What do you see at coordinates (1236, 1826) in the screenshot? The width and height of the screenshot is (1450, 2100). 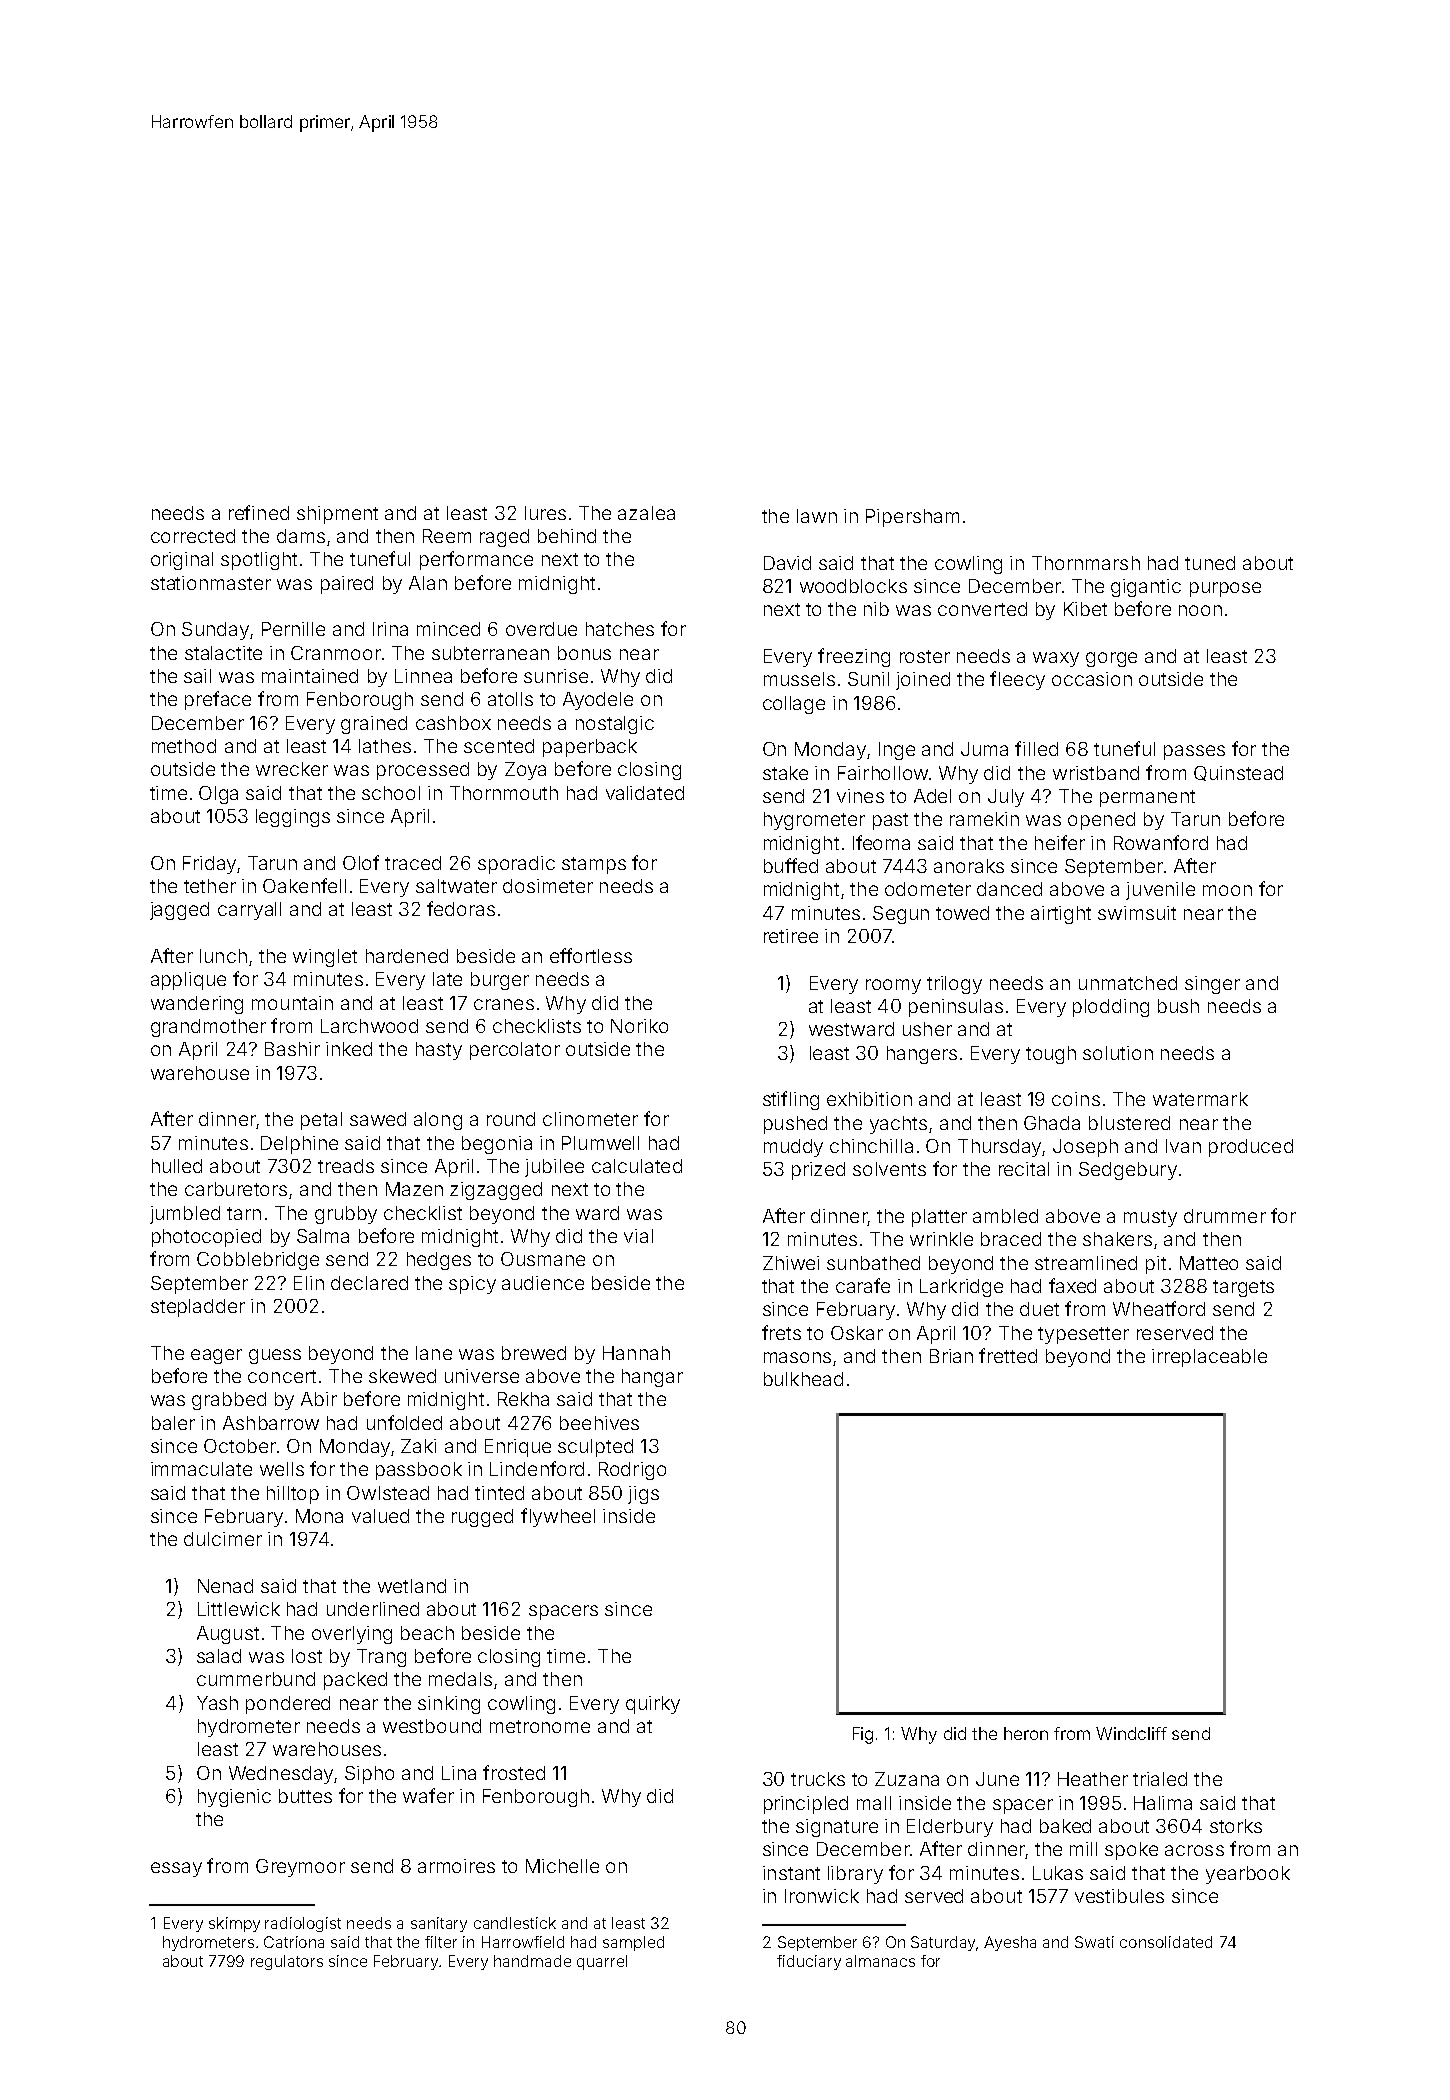 I see `storks` at bounding box center [1236, 1826].
